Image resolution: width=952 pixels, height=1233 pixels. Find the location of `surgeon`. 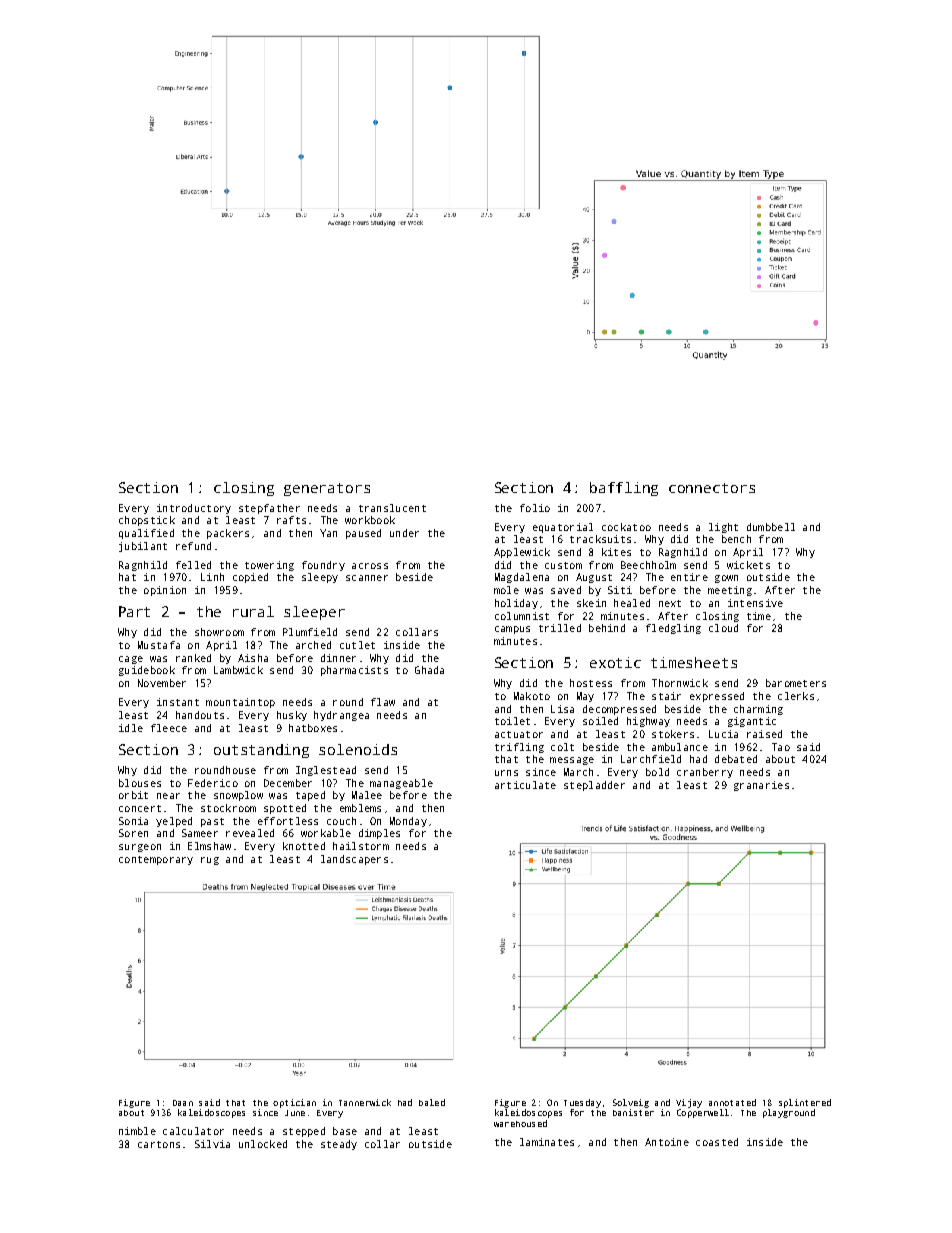

surgeon is located at coordinates (140, 848).
